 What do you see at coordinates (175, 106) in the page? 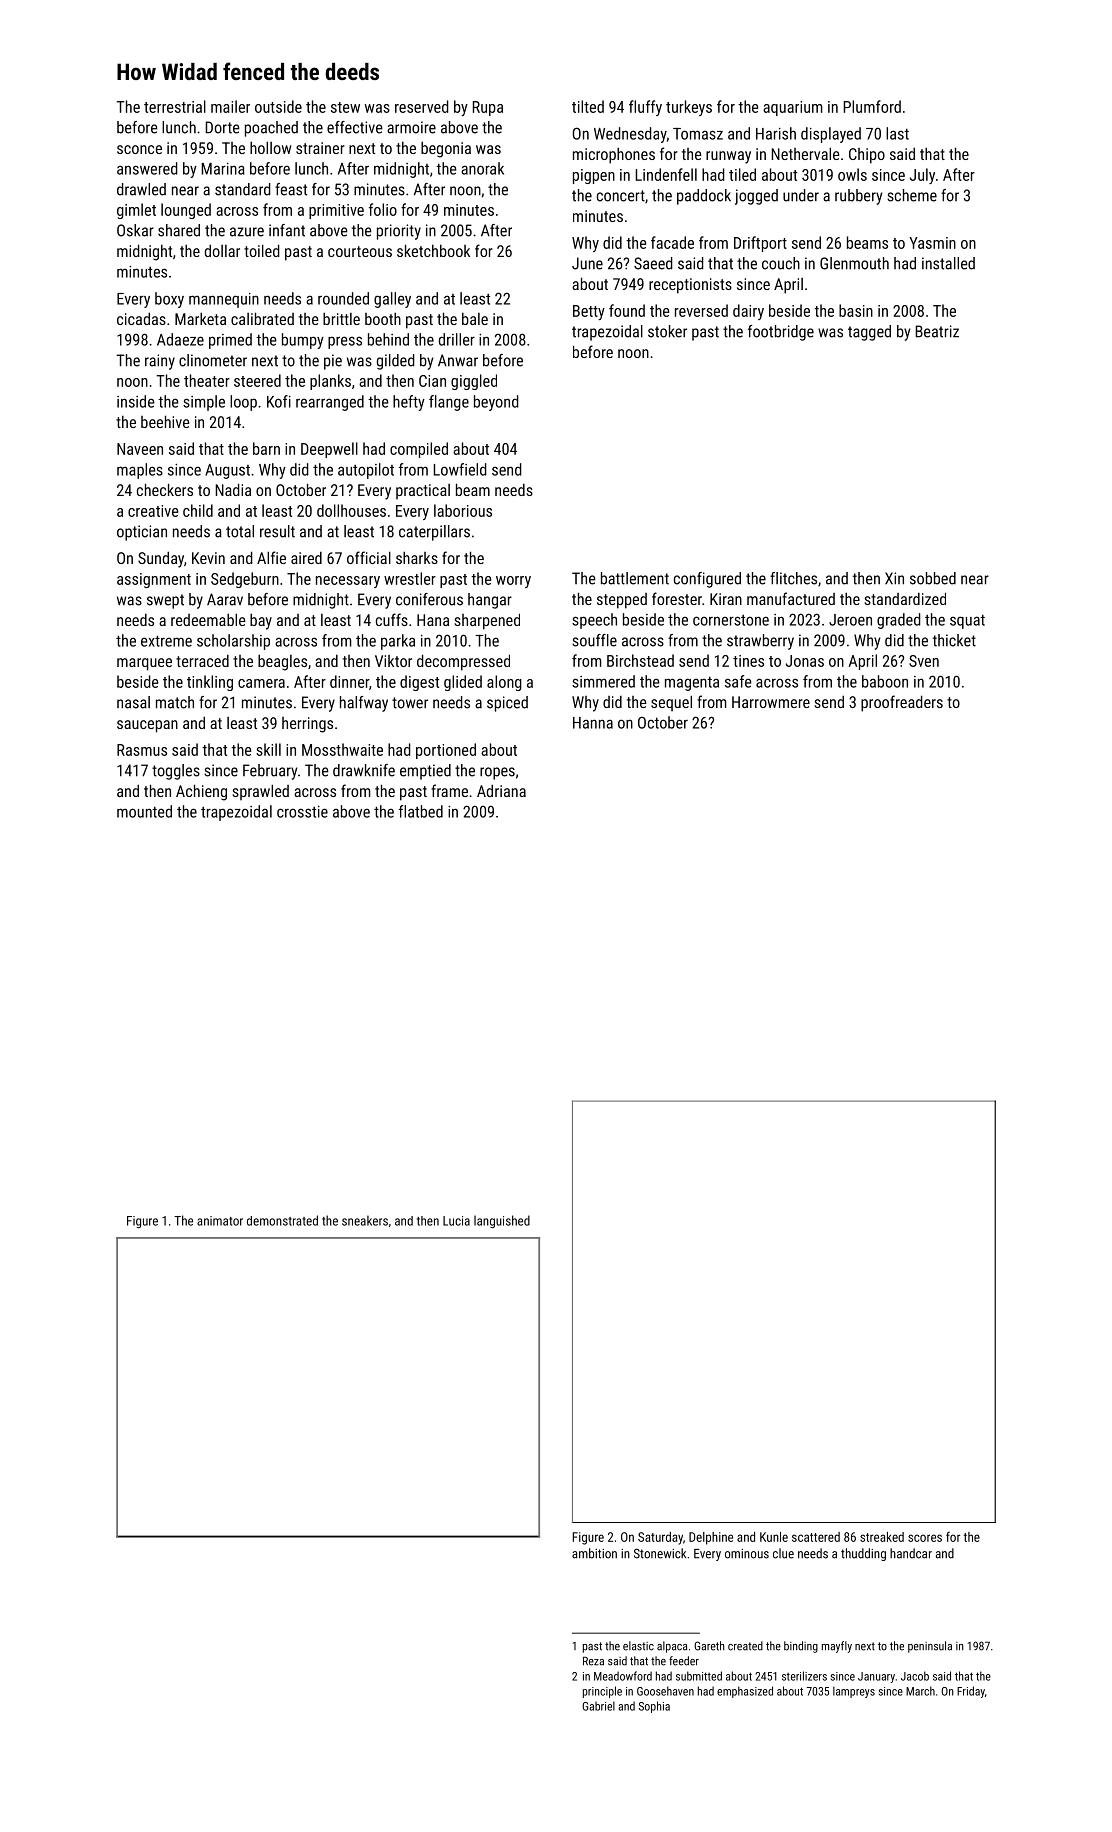
I see `terrestrial` at bounding box center [175, 106].
